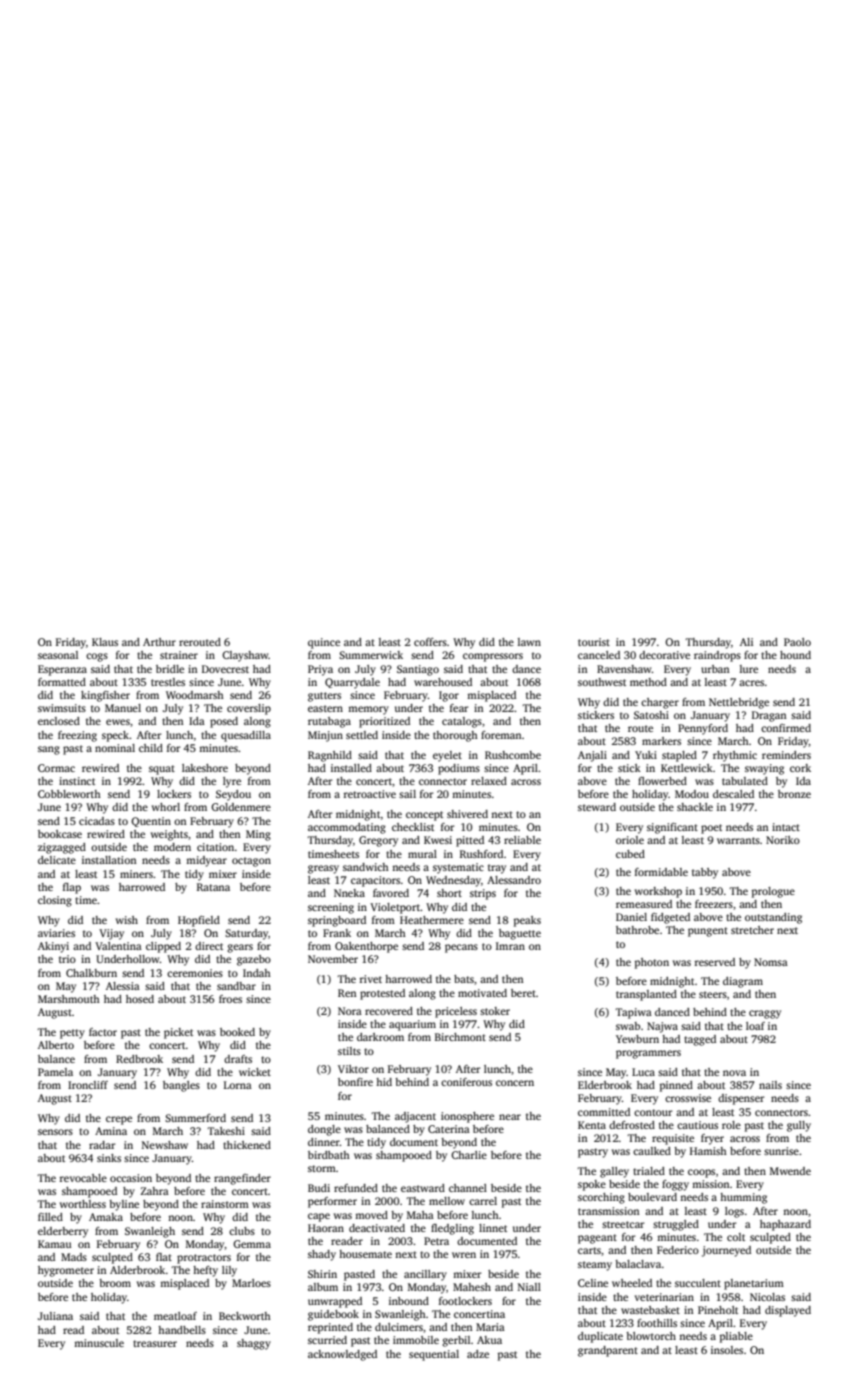 The image size is (849, 1400). What do you see at coordinates (717, 656) in the document?
I see `raindrops` at bounding box center [717, 656].
